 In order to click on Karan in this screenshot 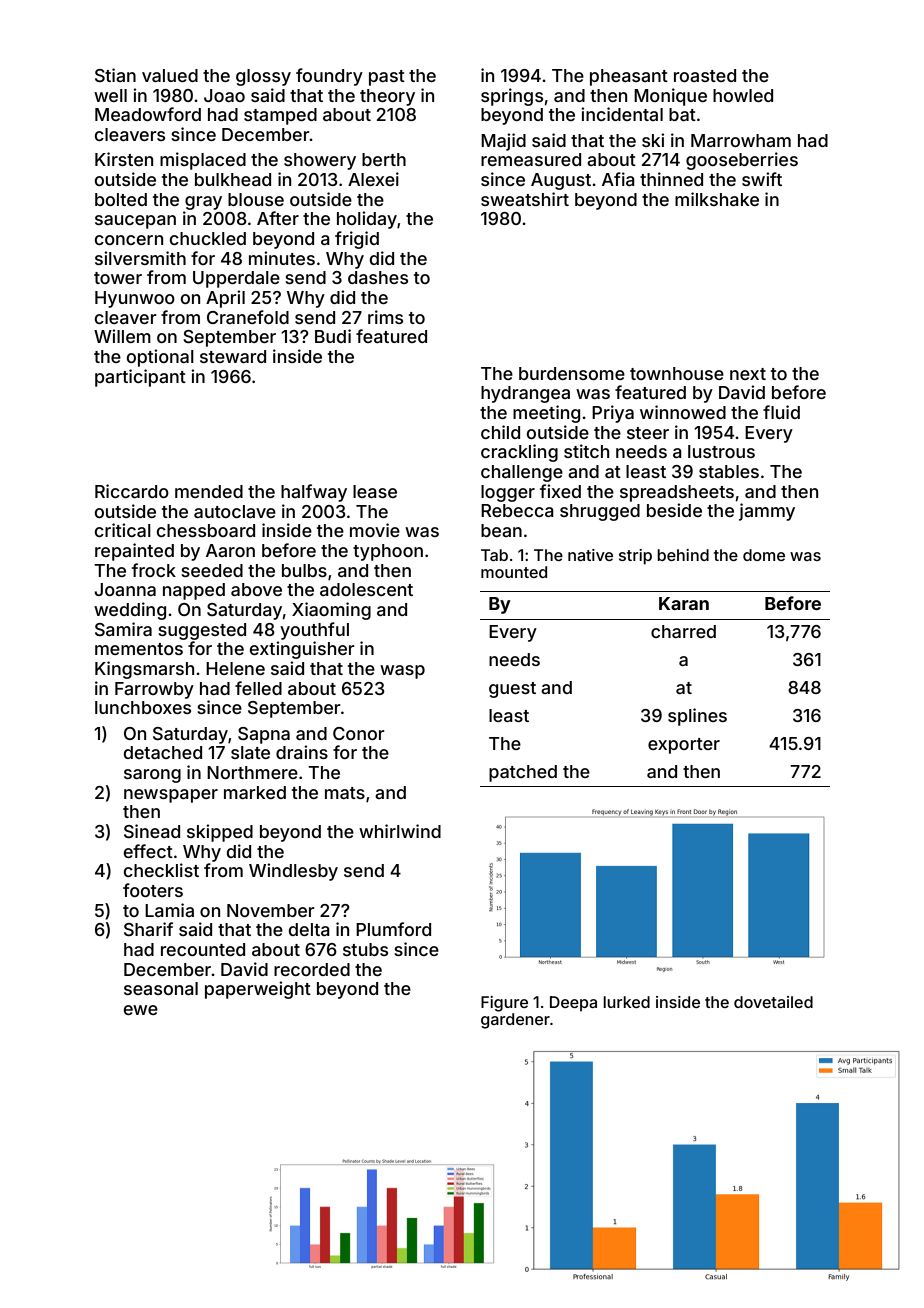, I will do `click(684, 603)`.
